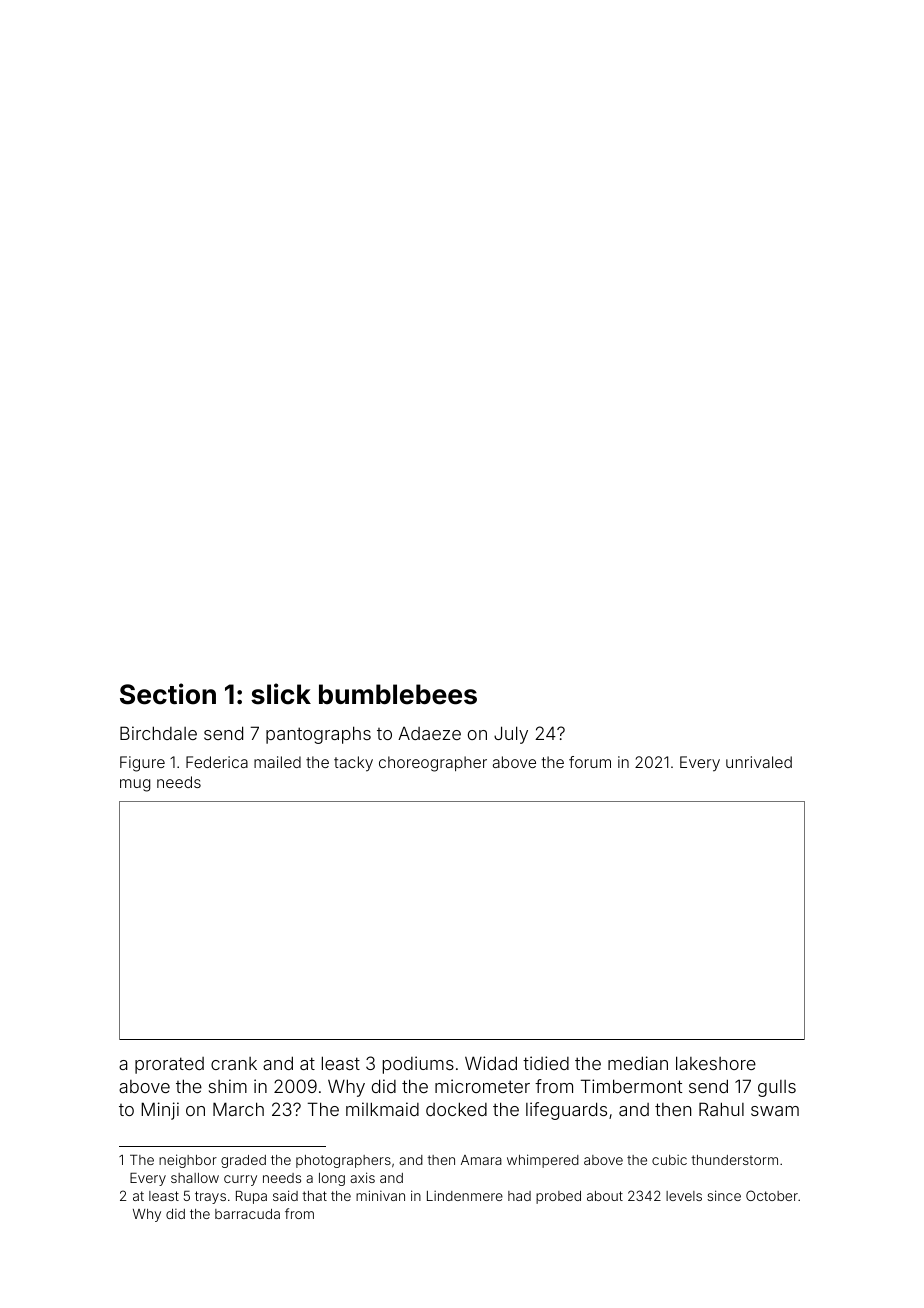 The image size is (924, 1308). What do you see at coordinates (247, 1214) in the document?
I see `barracuda` at bounding box center [247, 1214].
